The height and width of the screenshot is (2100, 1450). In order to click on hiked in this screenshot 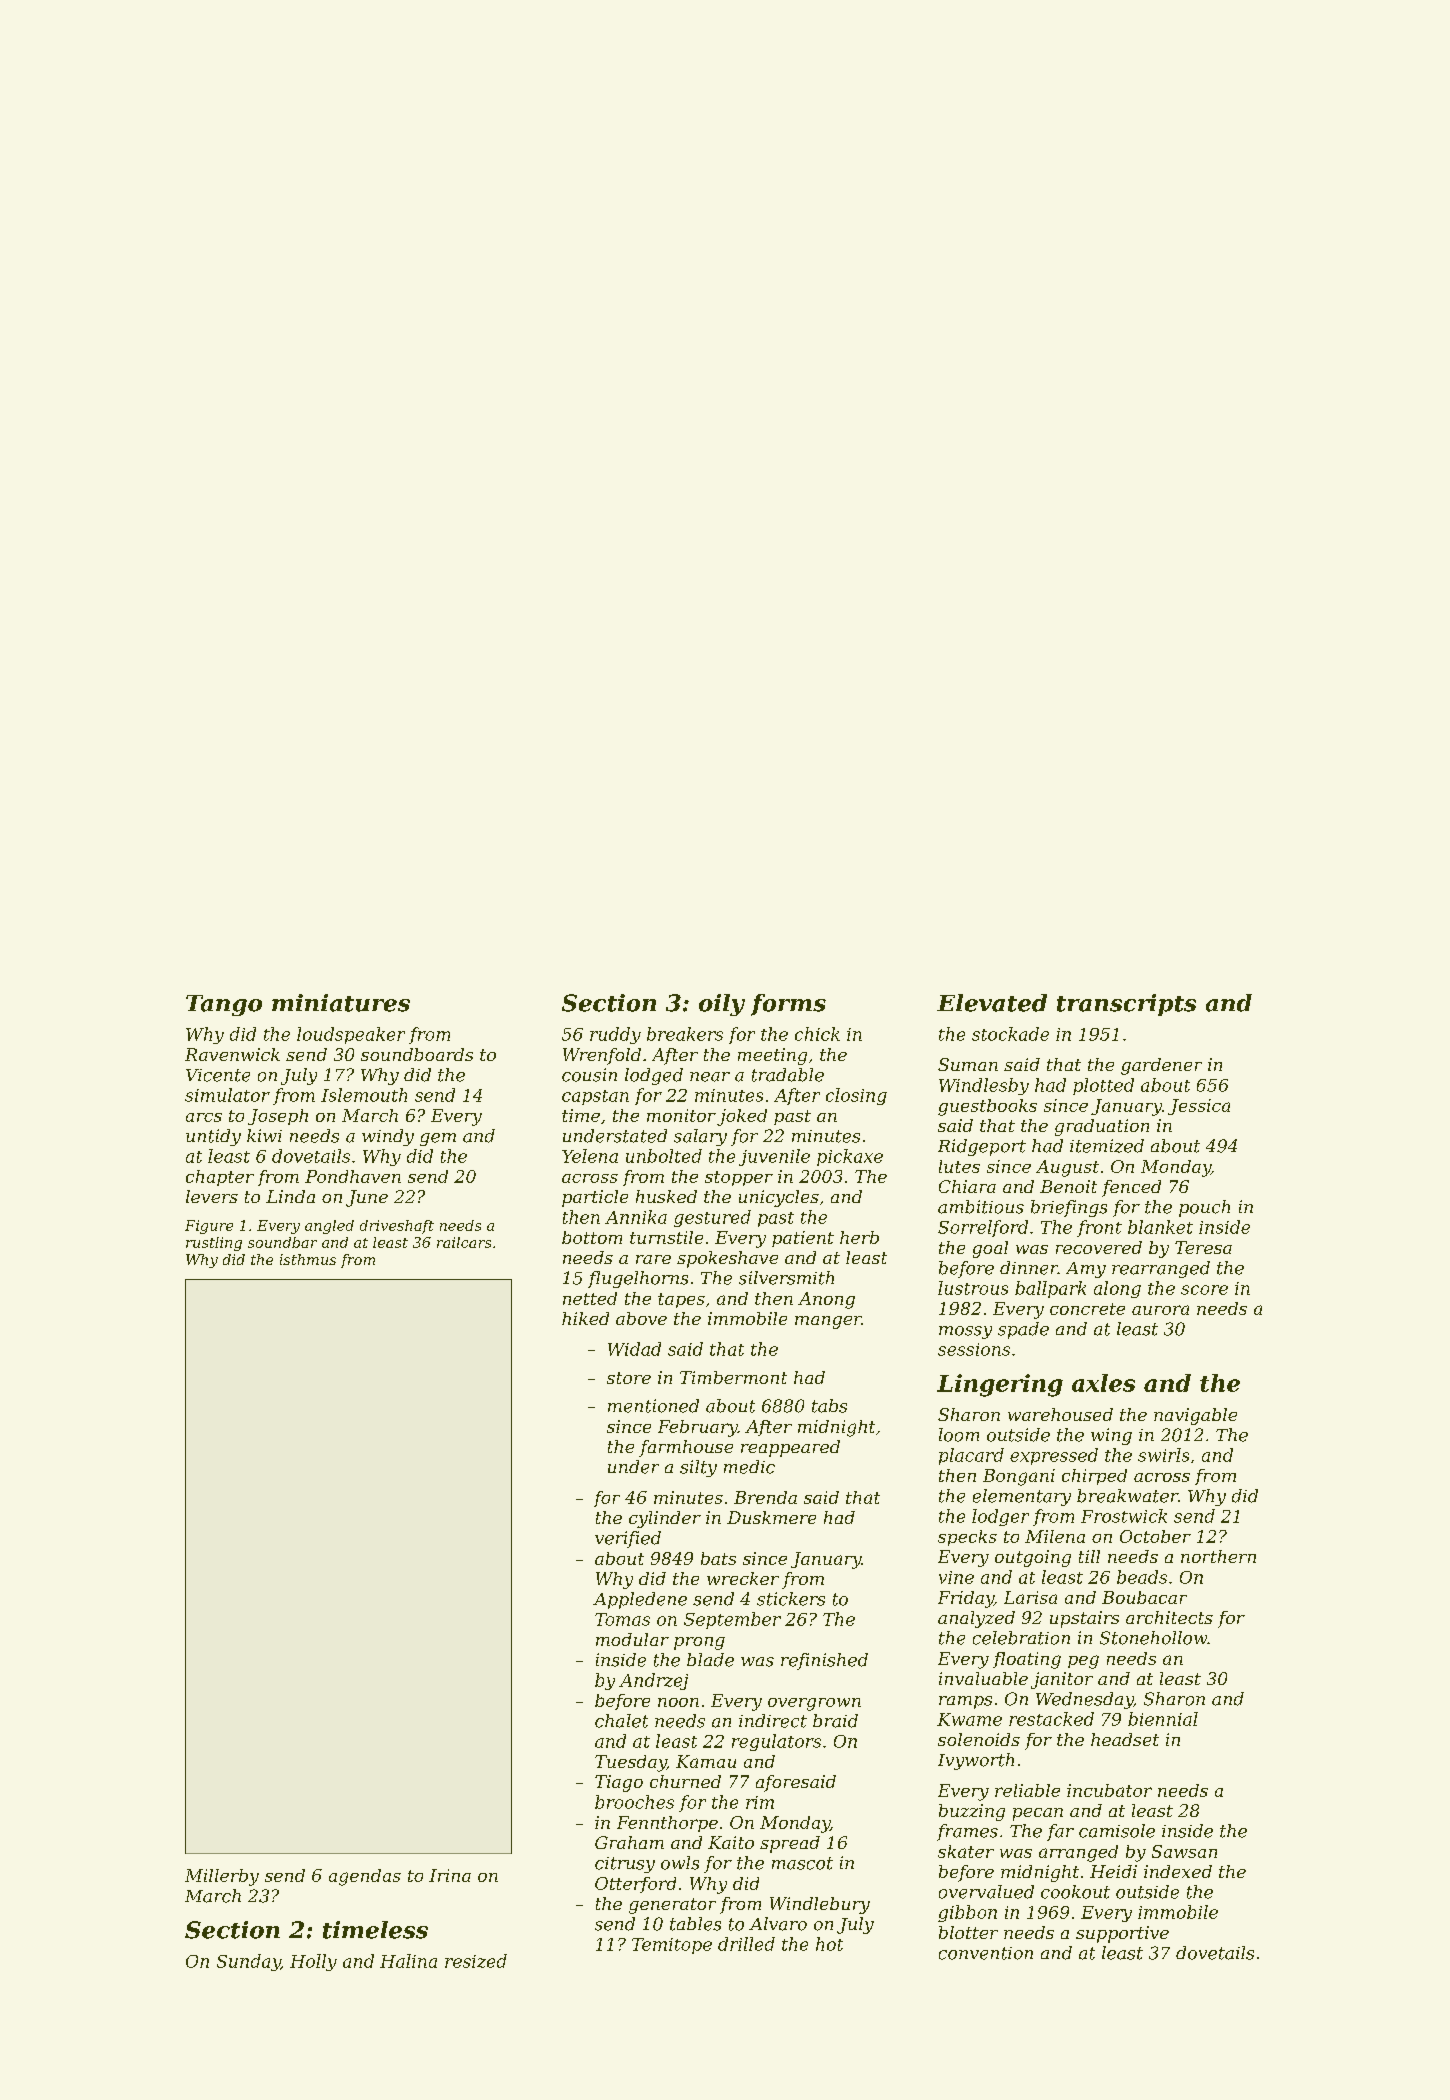, I will do `click(585, 1318)`.
